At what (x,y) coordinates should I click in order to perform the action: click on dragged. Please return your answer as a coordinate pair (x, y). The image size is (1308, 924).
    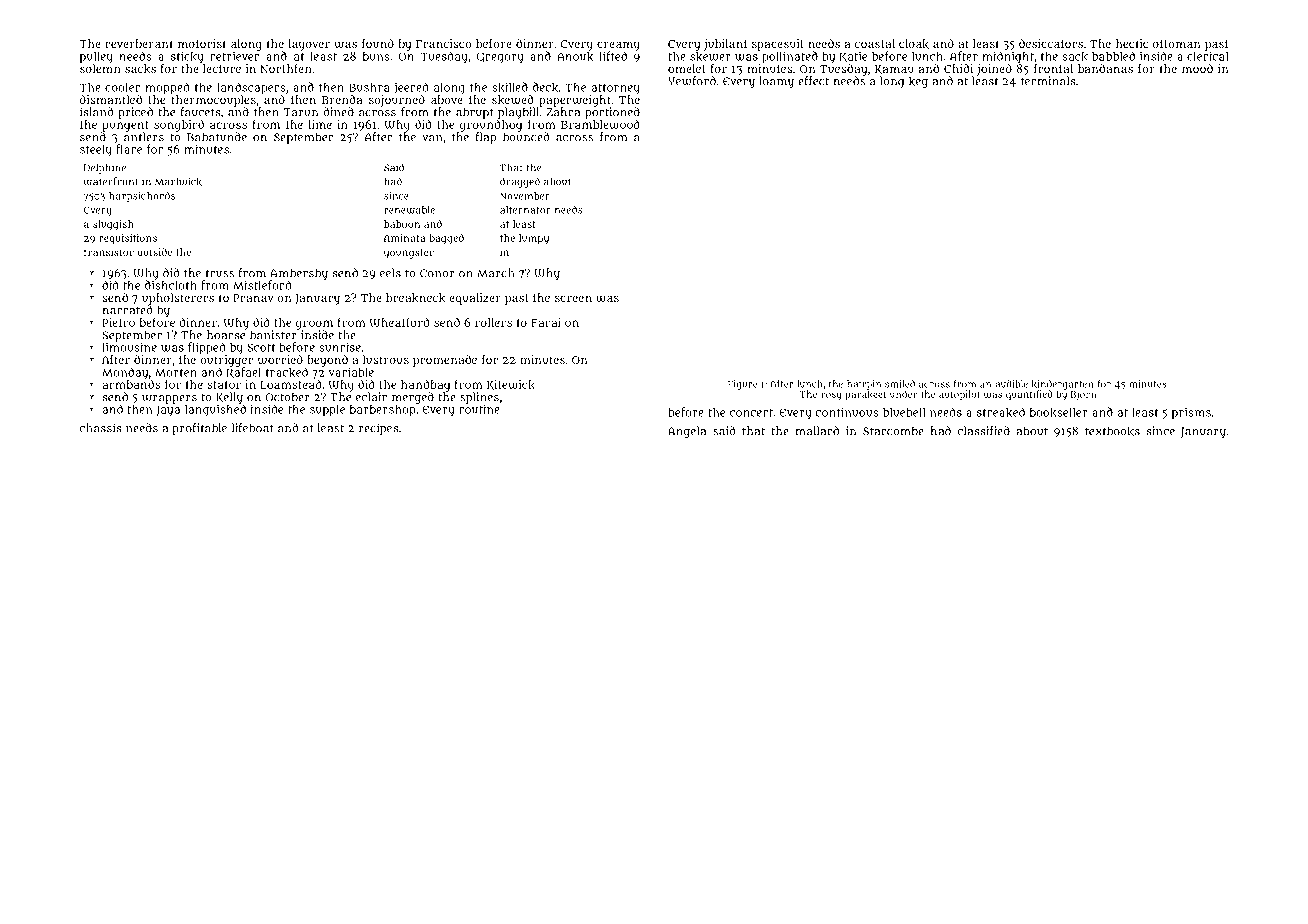
    Looking at the image, I should click on (520, 182).
